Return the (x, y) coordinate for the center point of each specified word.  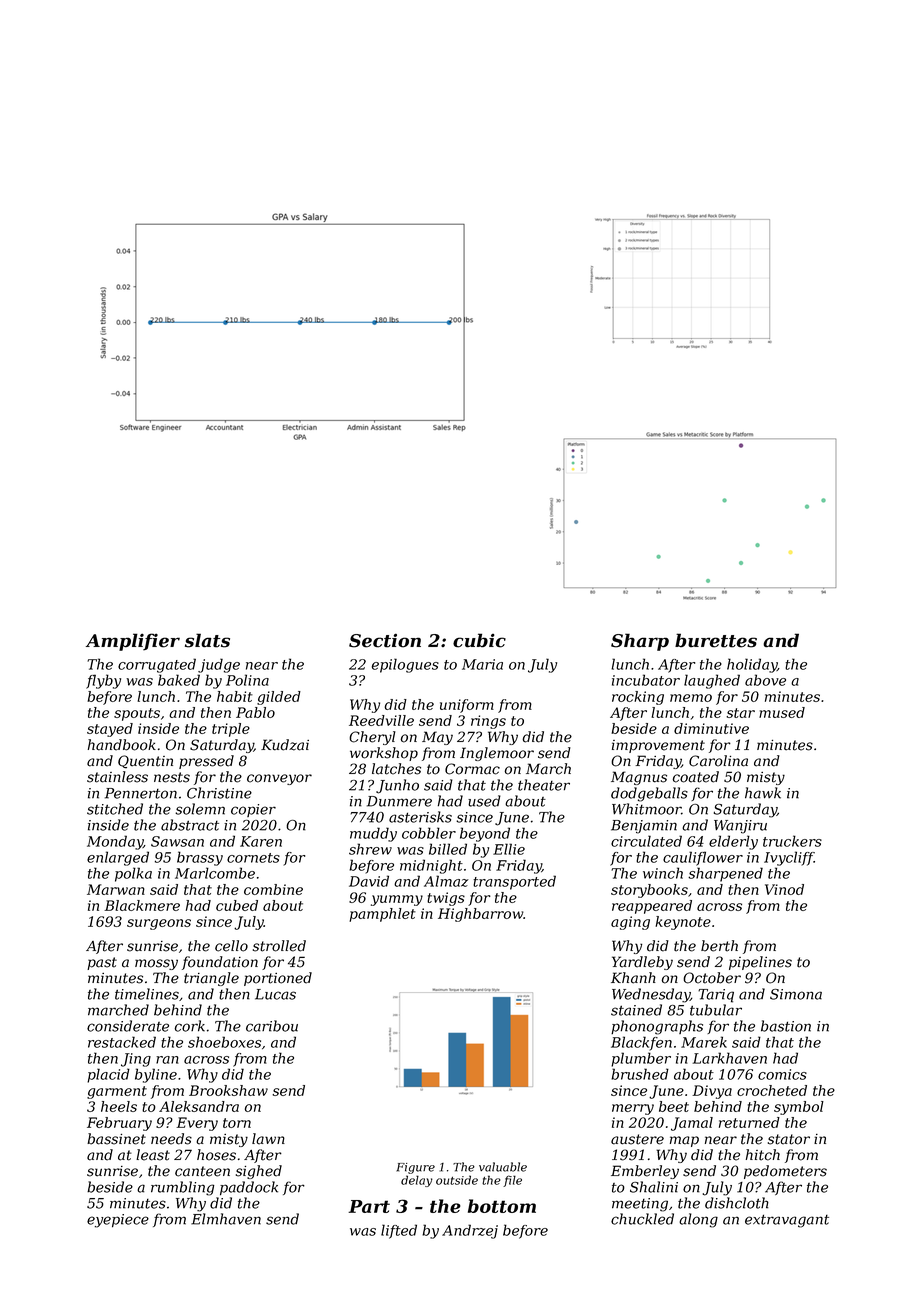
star (740, 713)
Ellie (509, 849)
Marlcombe (215, 873)
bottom (502, 1206)
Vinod (784, 889)
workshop (384, 754)
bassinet (116, 1139)
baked (179, 680)
